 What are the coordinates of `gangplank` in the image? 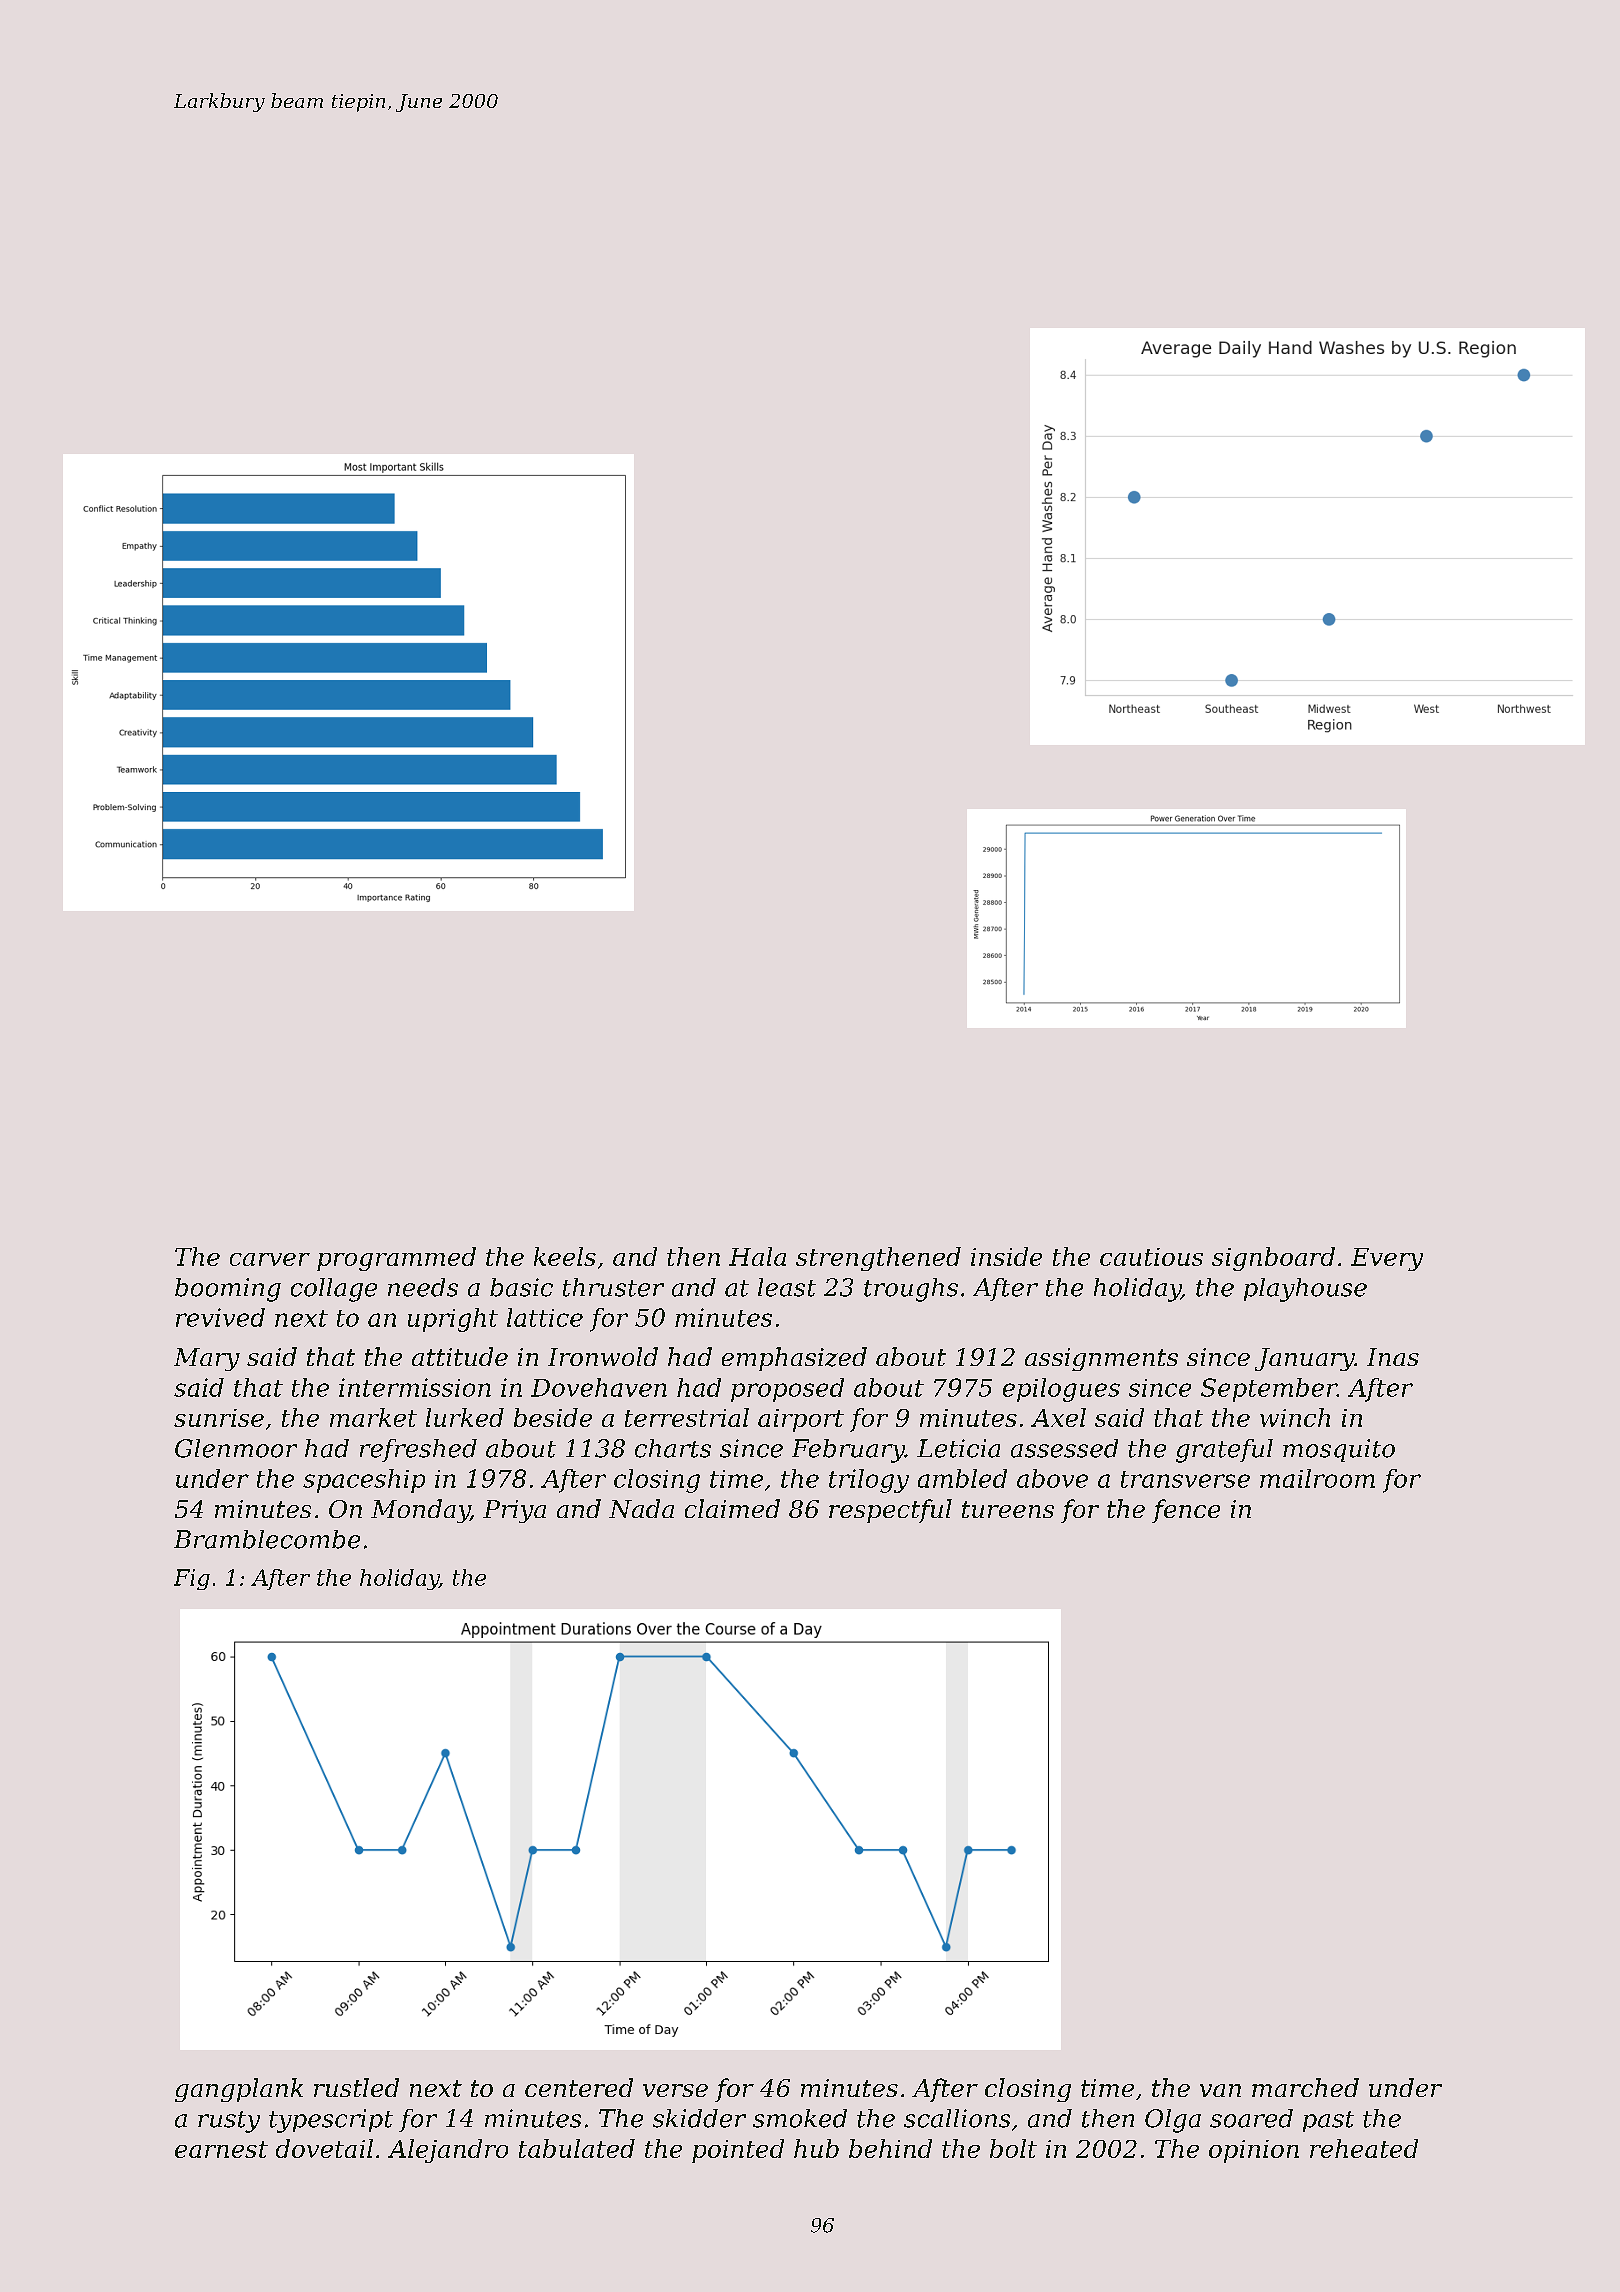 It's located at (239, 2090).
